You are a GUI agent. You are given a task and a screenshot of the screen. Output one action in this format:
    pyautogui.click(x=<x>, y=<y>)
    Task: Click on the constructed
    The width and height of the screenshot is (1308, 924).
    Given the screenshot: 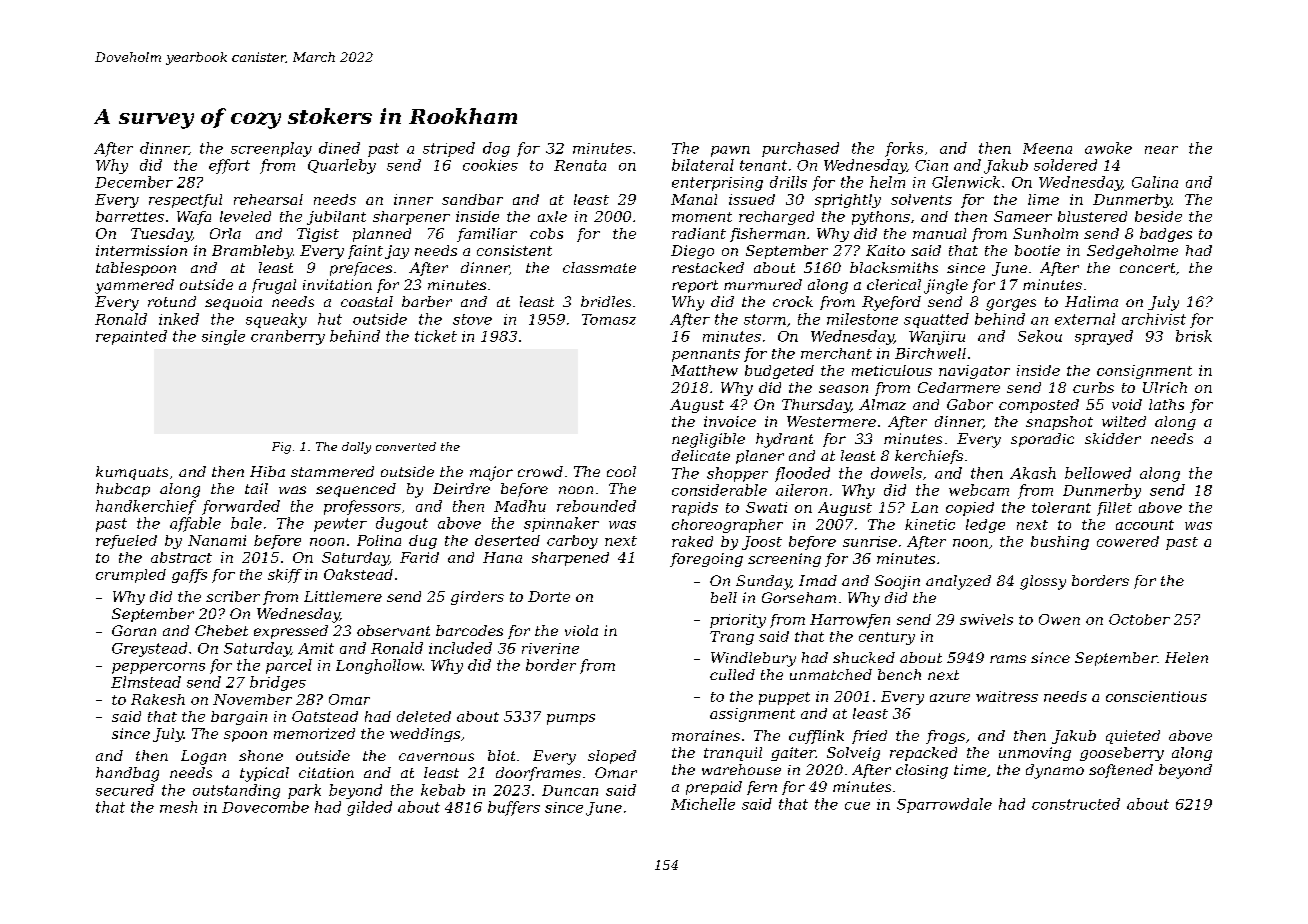 What is the action you would take?
    pyautogui.click(x=1076, y=804)
